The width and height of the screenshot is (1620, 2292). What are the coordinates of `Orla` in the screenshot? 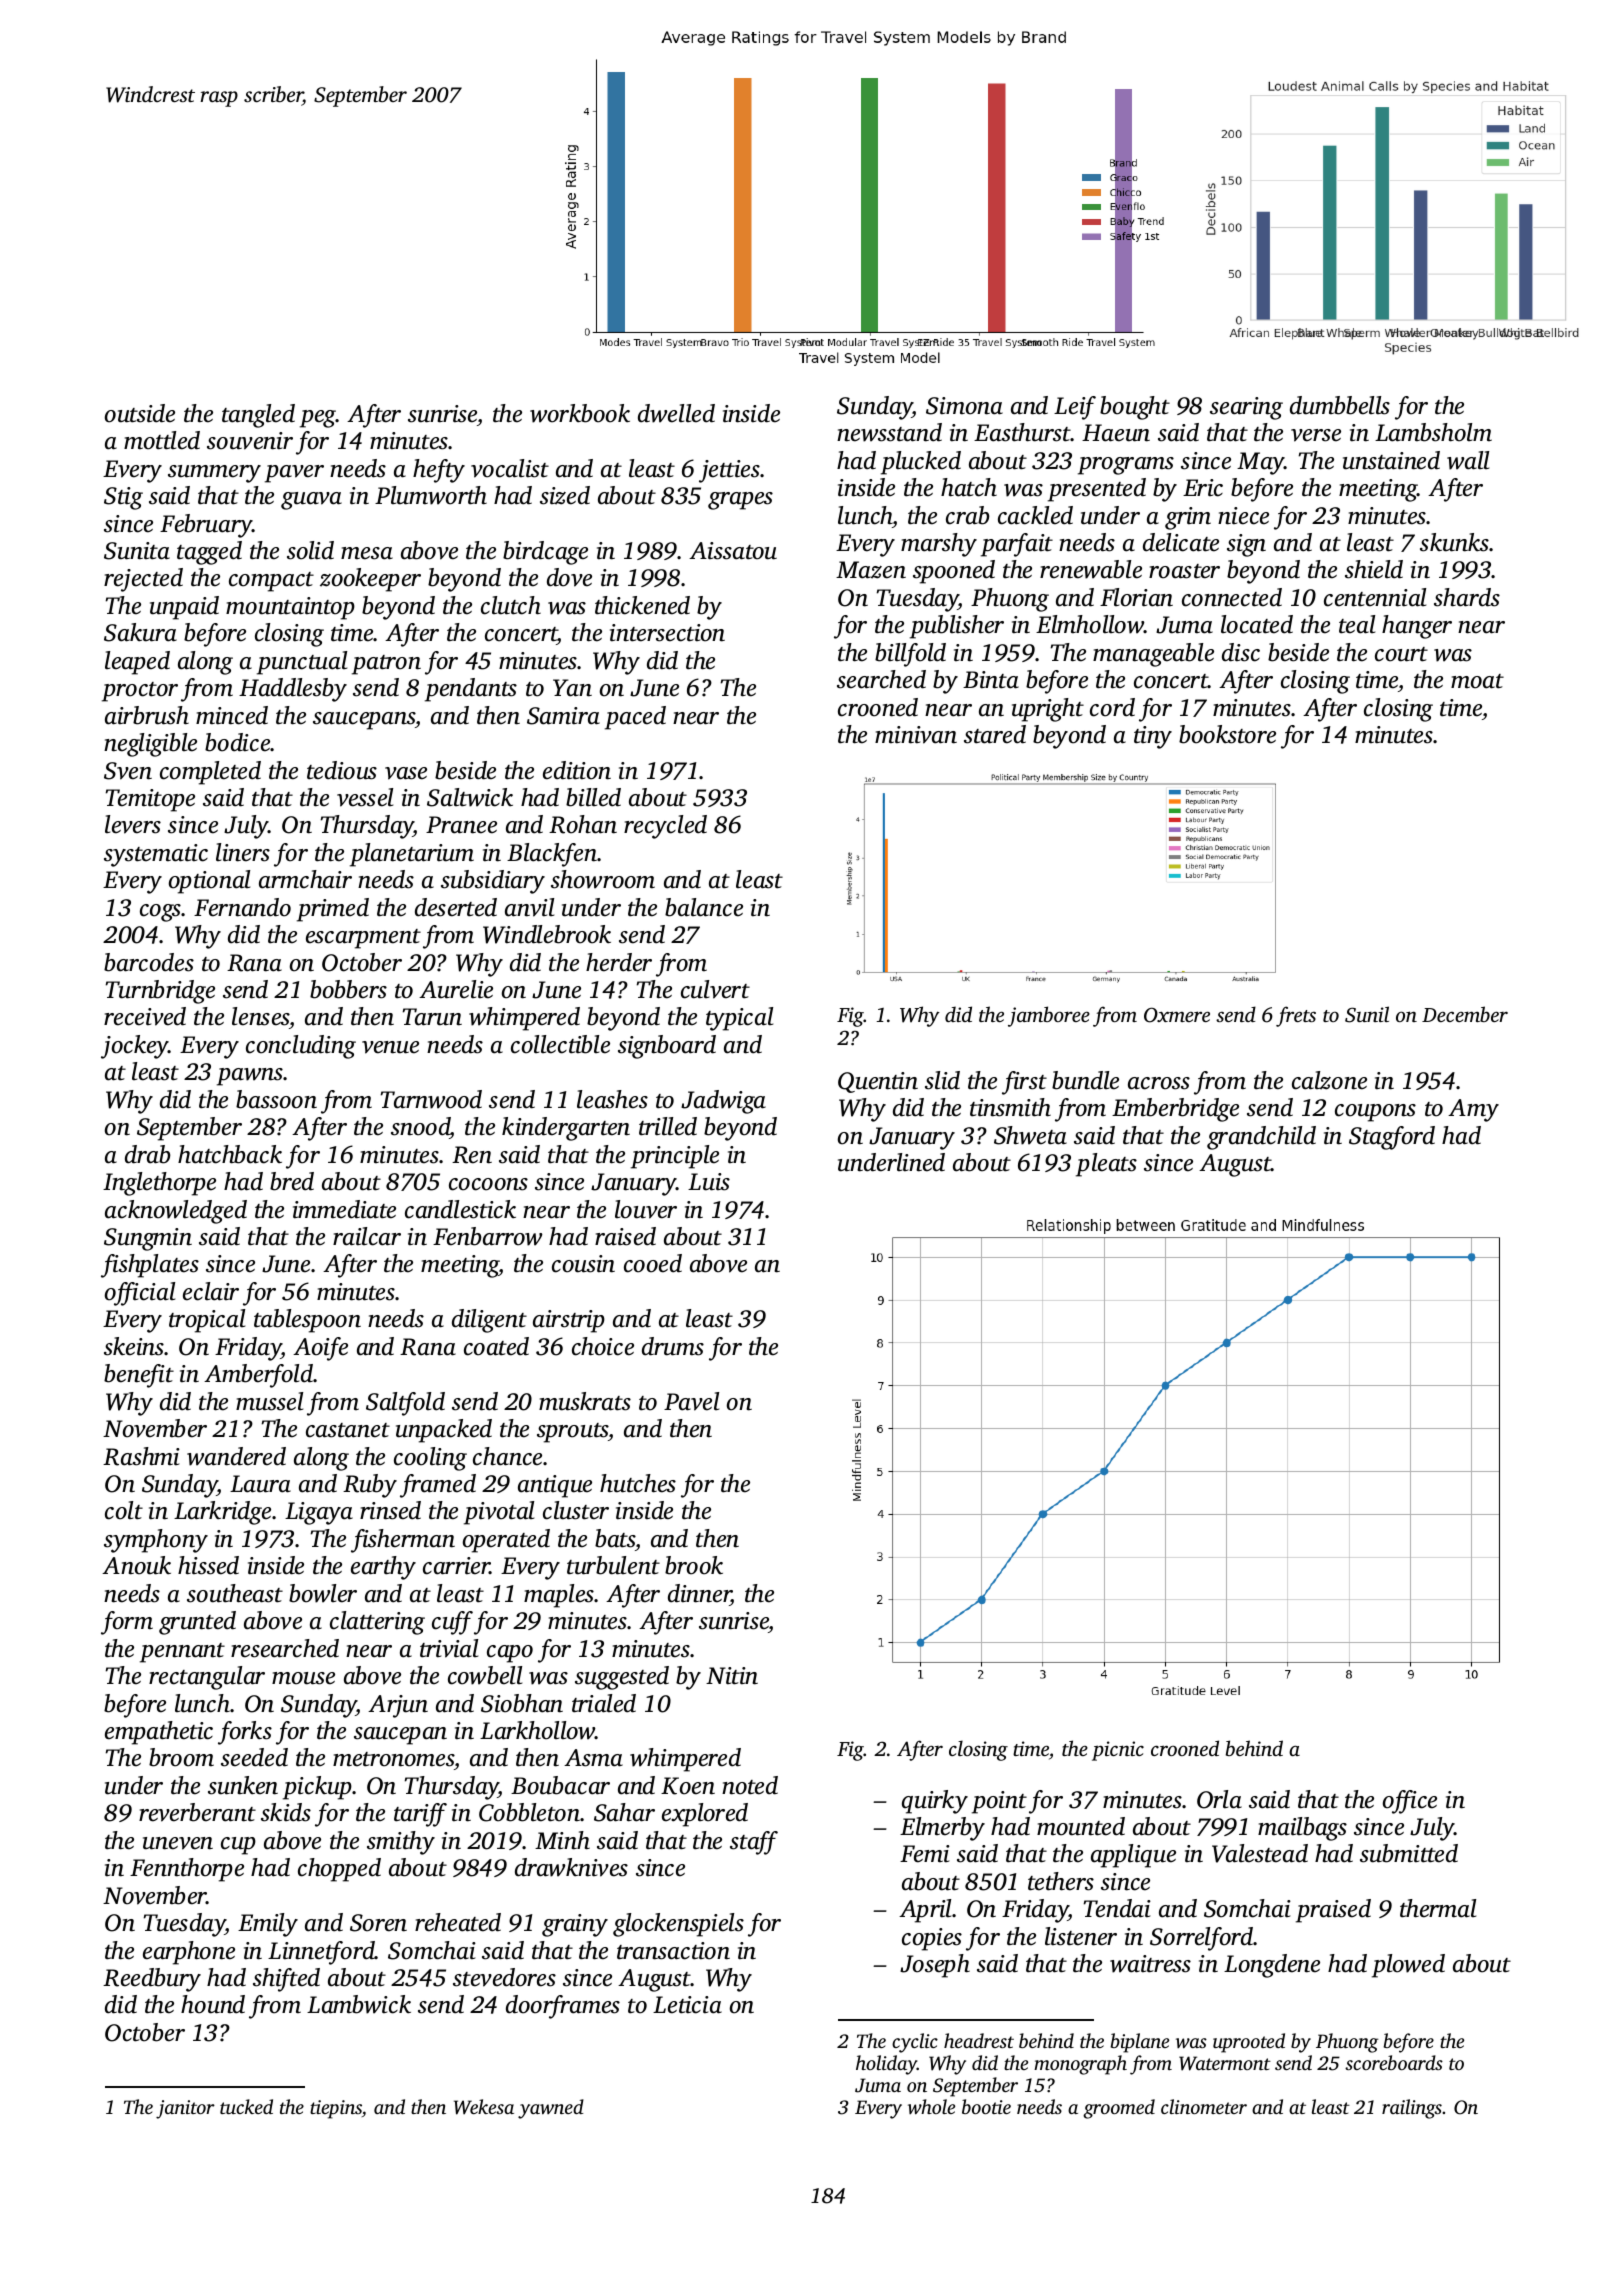 It's located at (1219, 1799).
